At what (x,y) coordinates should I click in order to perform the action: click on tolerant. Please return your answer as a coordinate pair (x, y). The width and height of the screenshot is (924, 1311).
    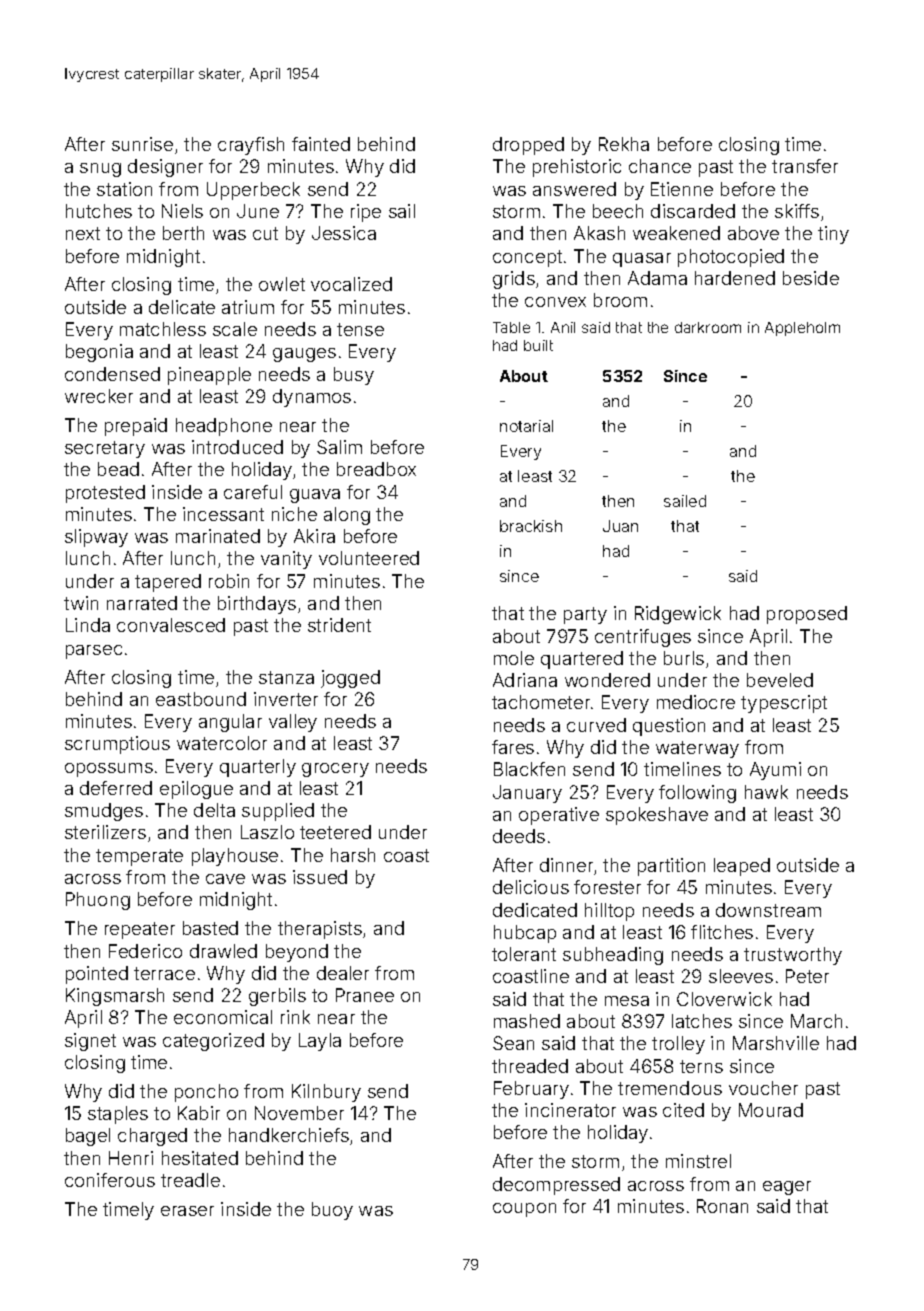
    Looking at the image, I should click on (524, 954).
